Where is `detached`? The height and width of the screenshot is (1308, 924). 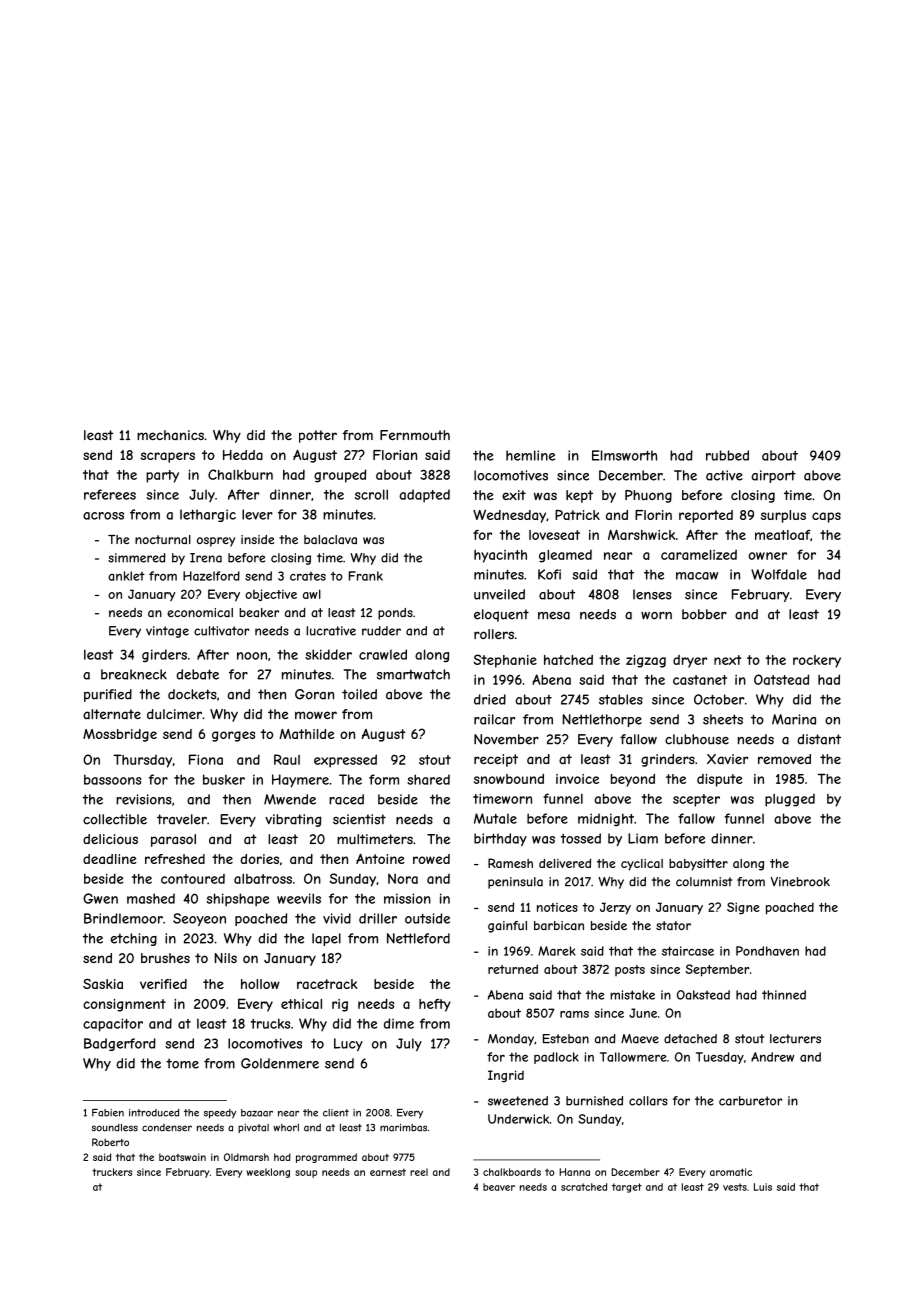 detached is located at coordinates (690, 1039).
